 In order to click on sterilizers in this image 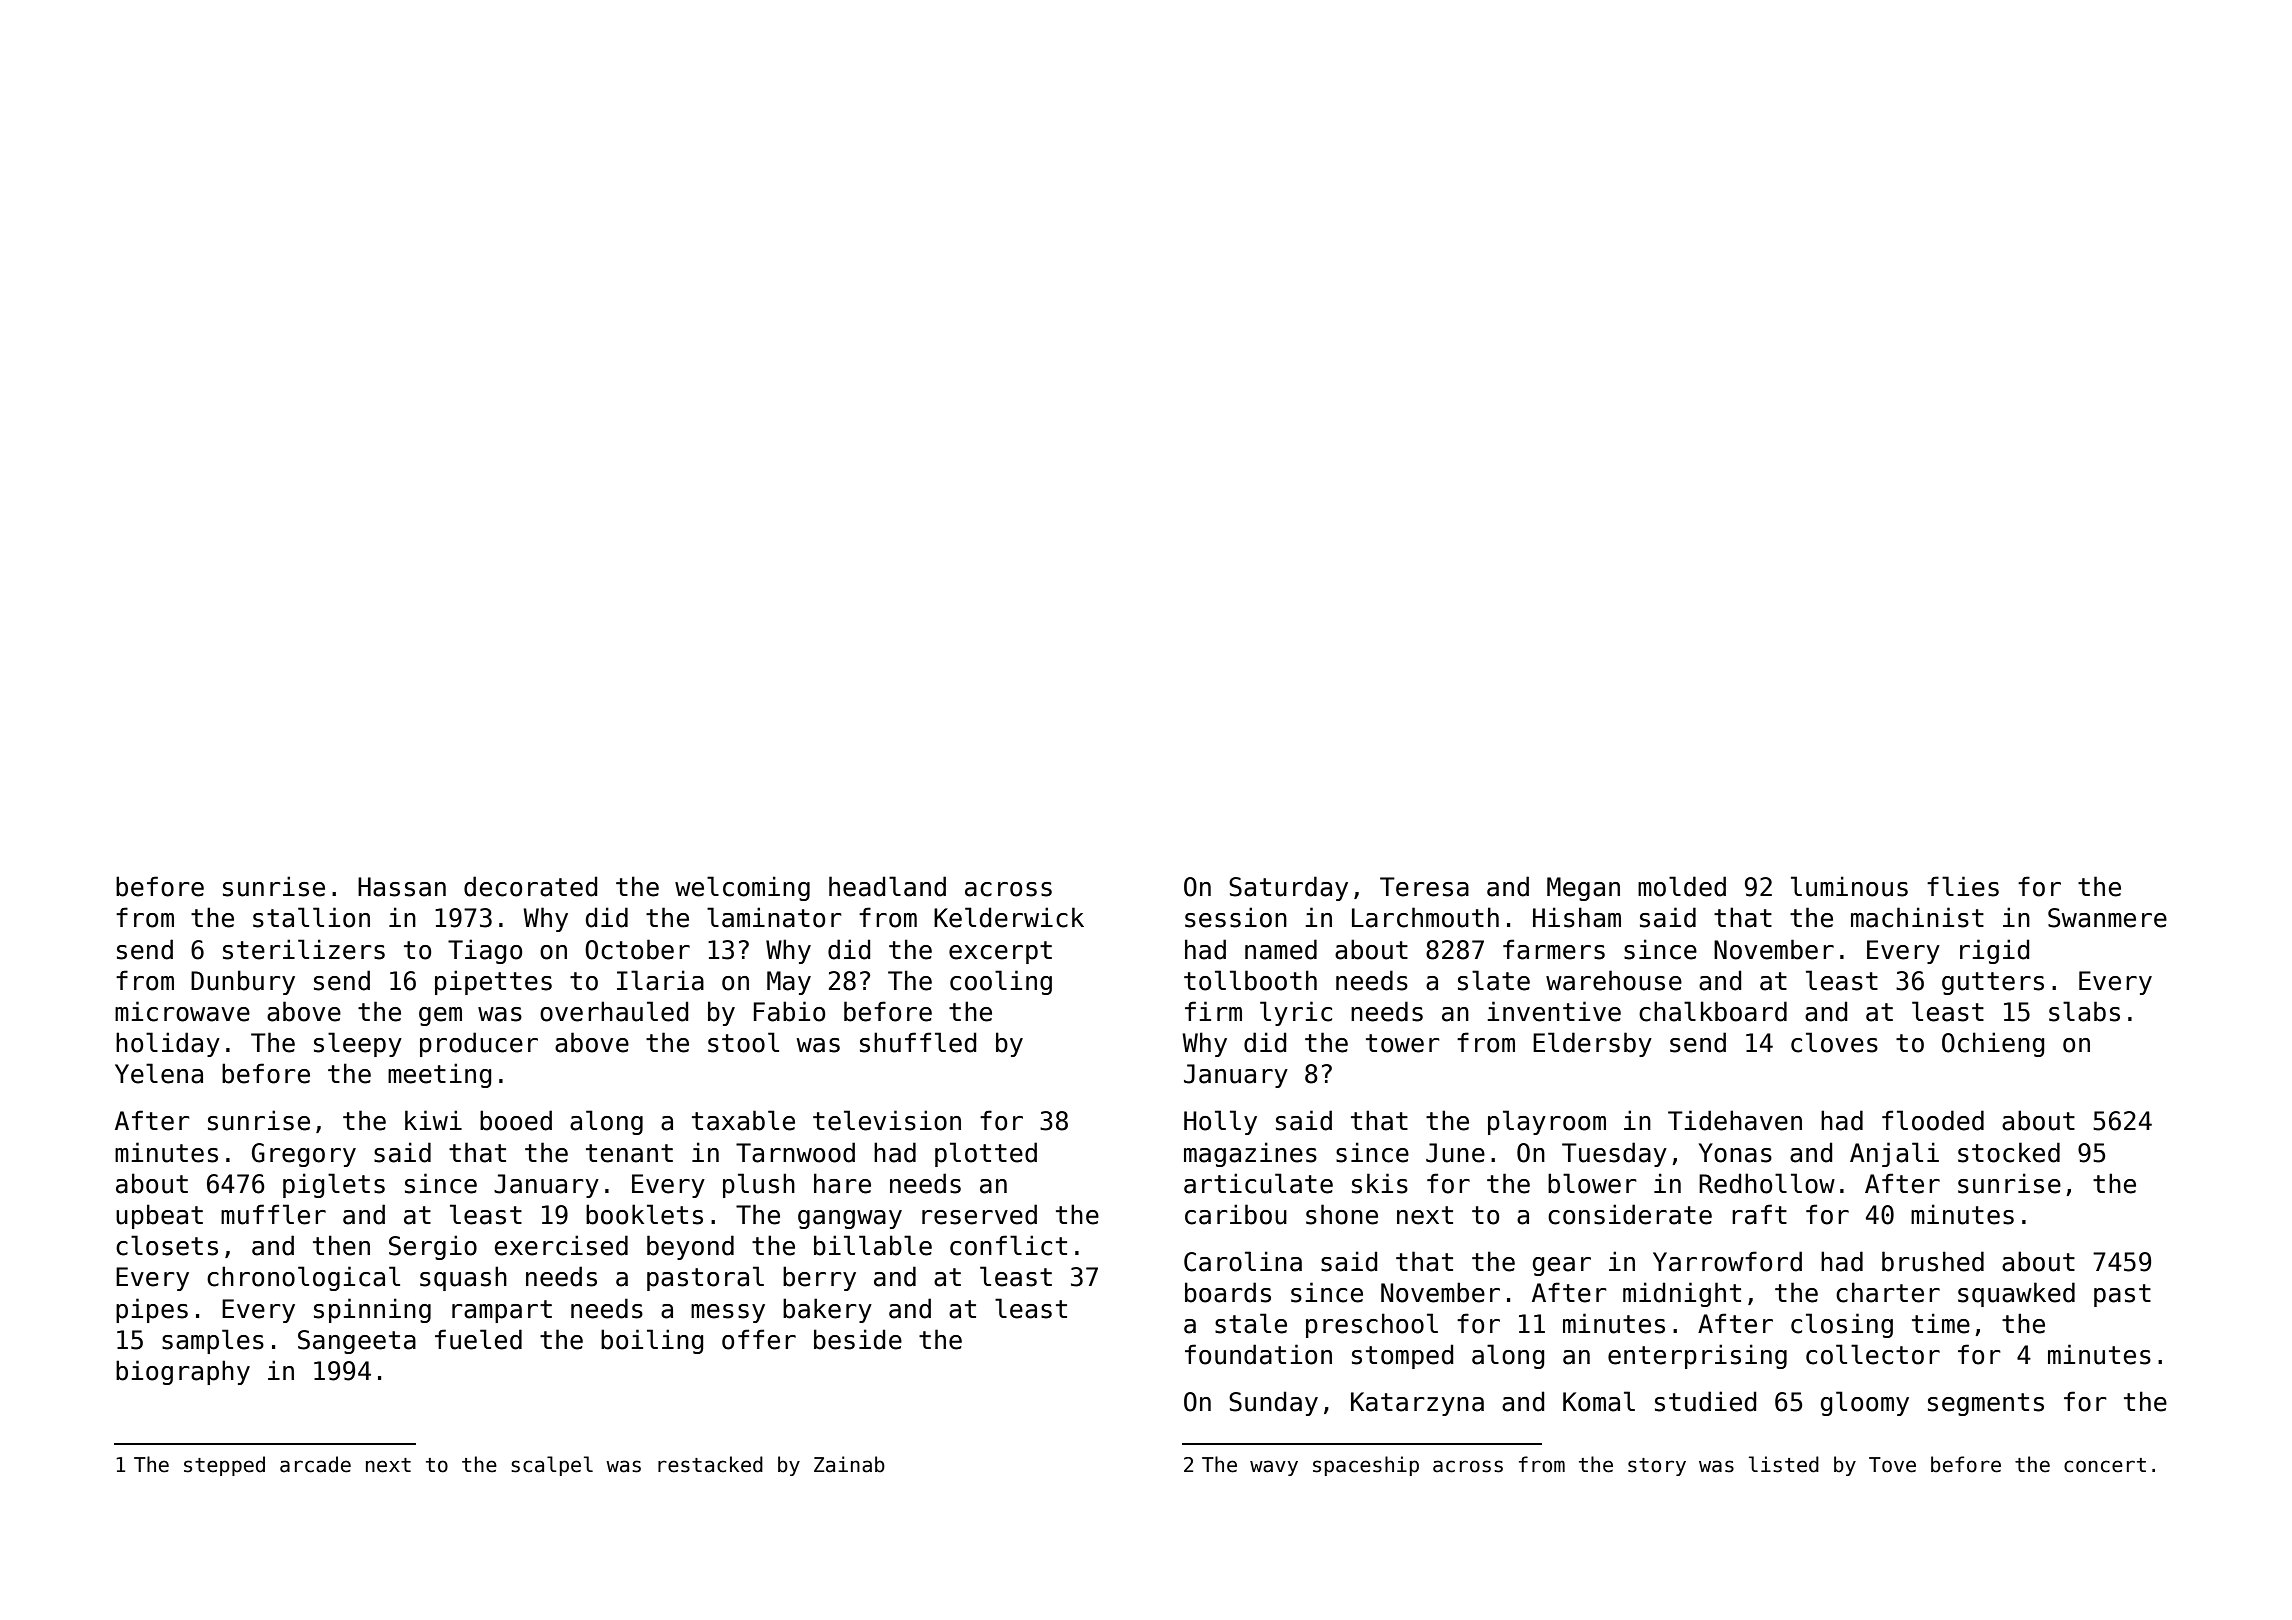, I will do `click(304, 949)`.
